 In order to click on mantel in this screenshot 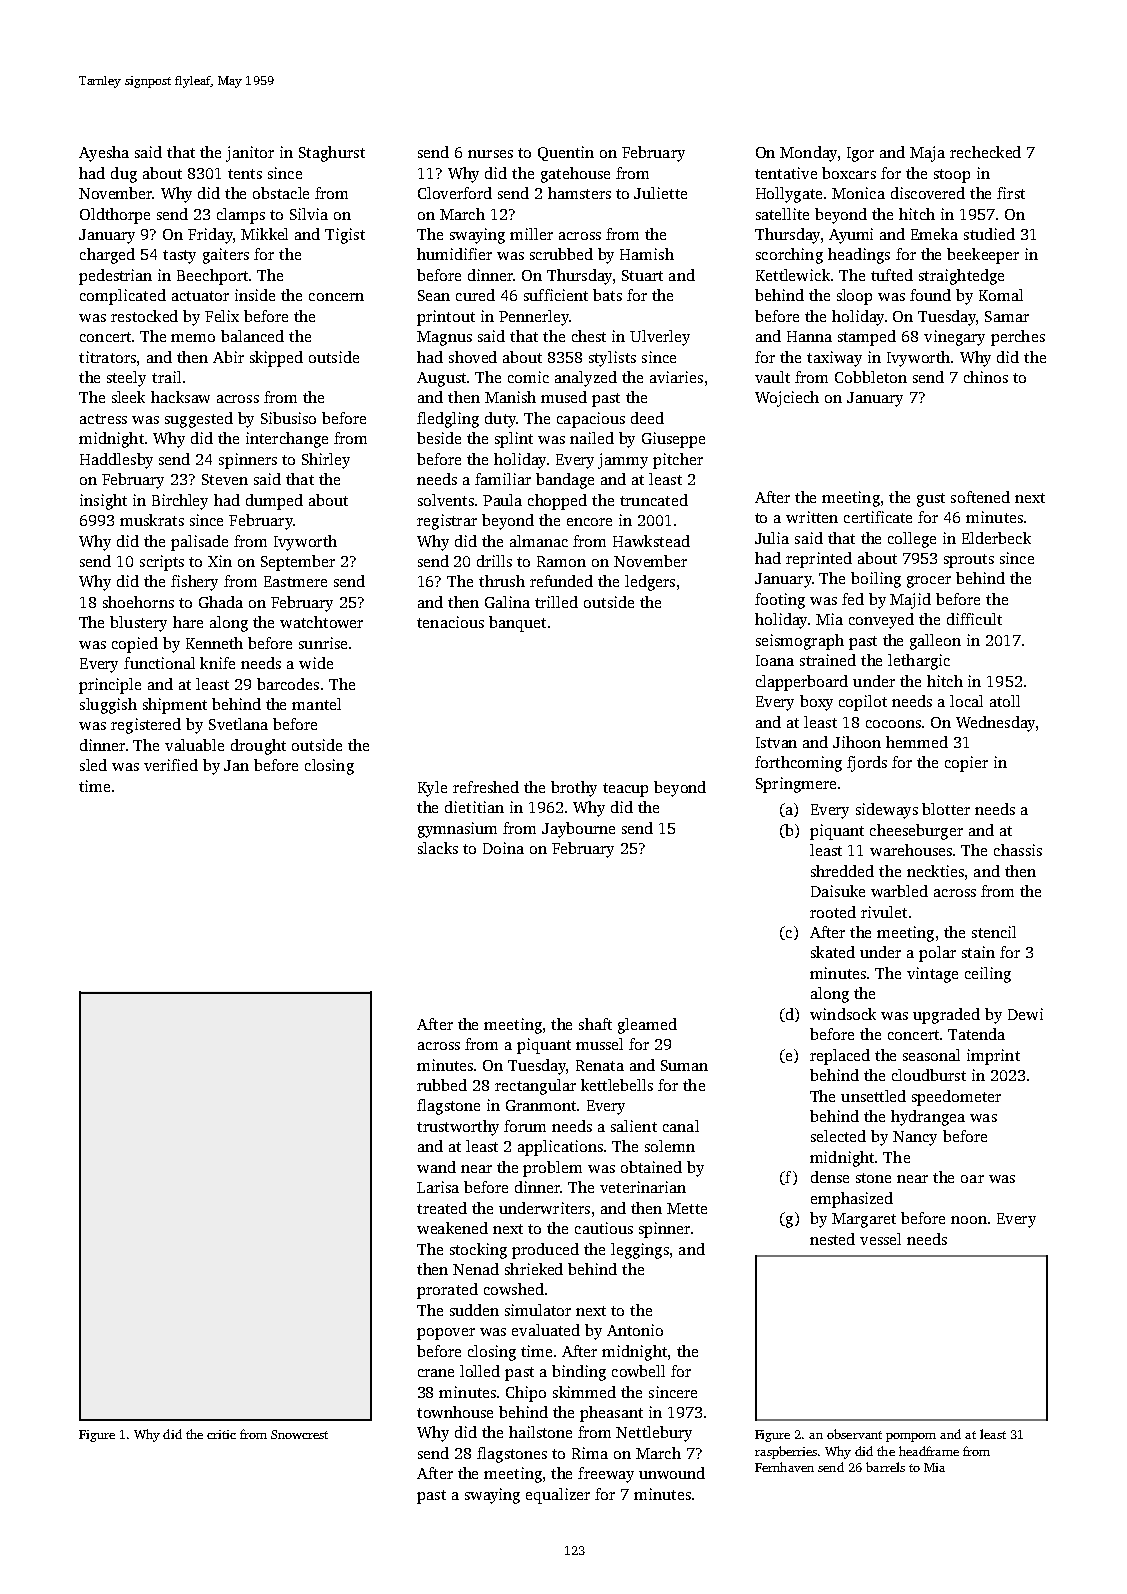, I will do `click(316, 704)`.
